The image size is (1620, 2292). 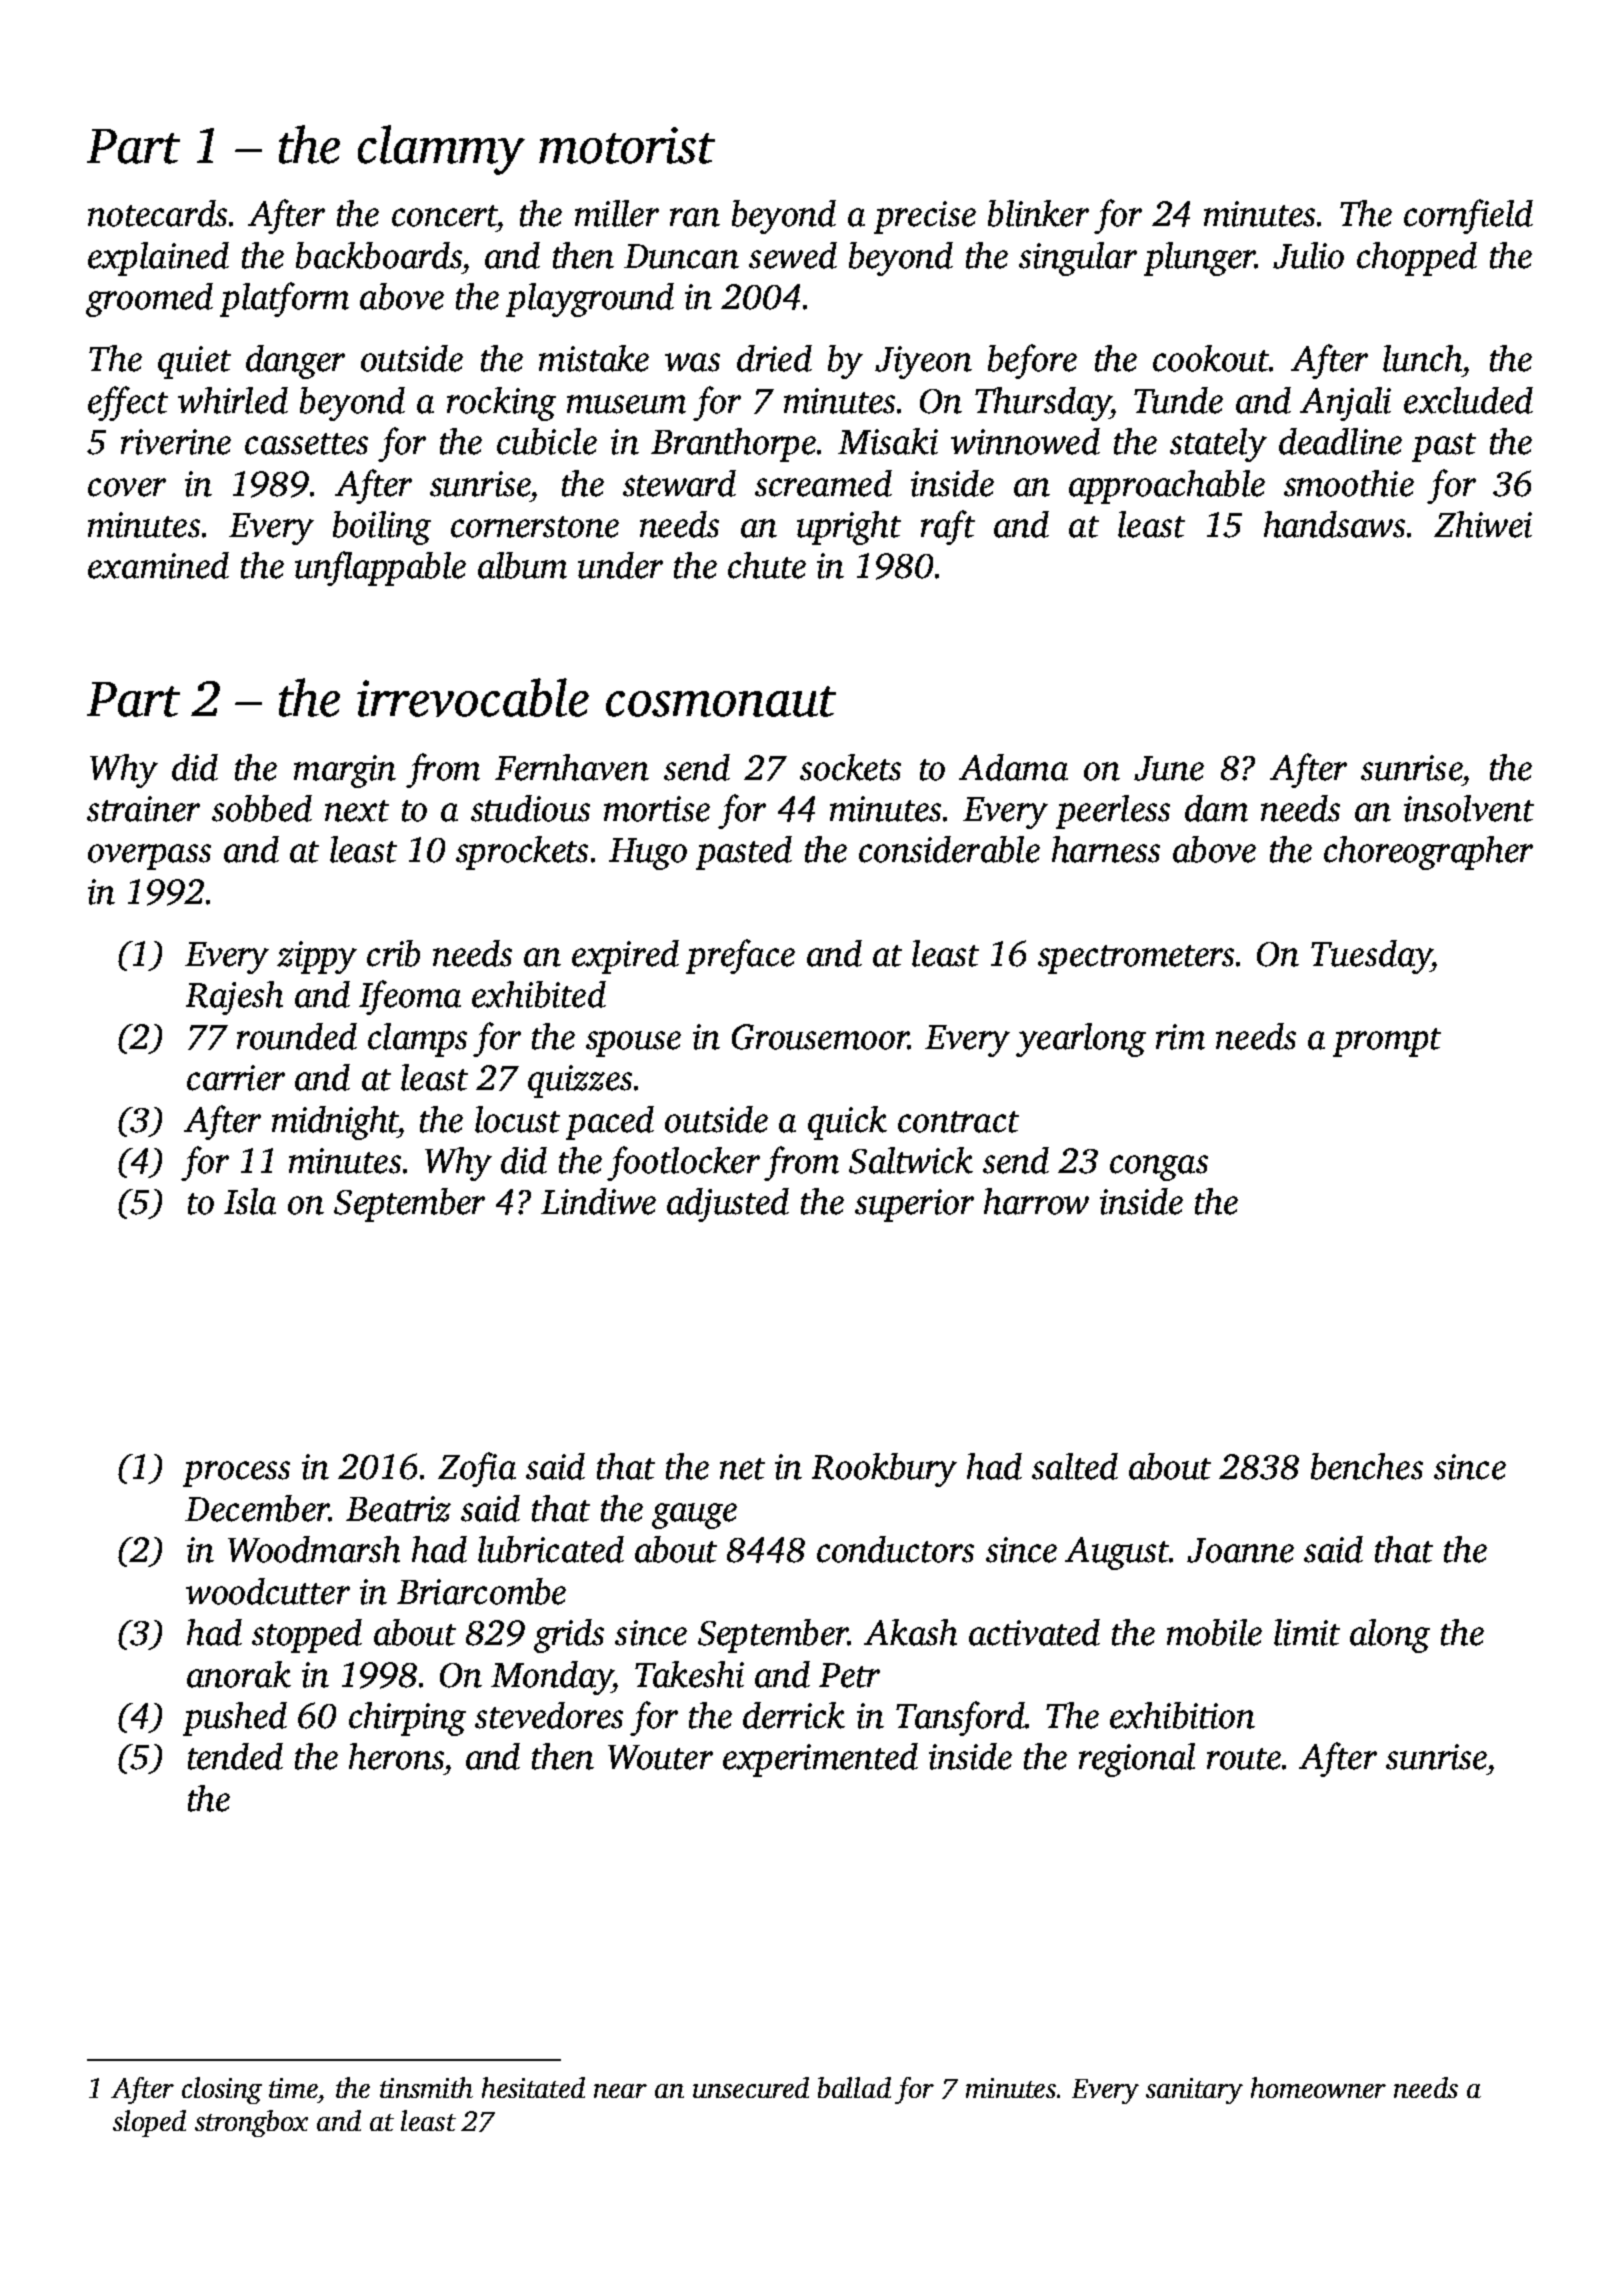 I want to click on closing, so click(x=222, y=2090).
